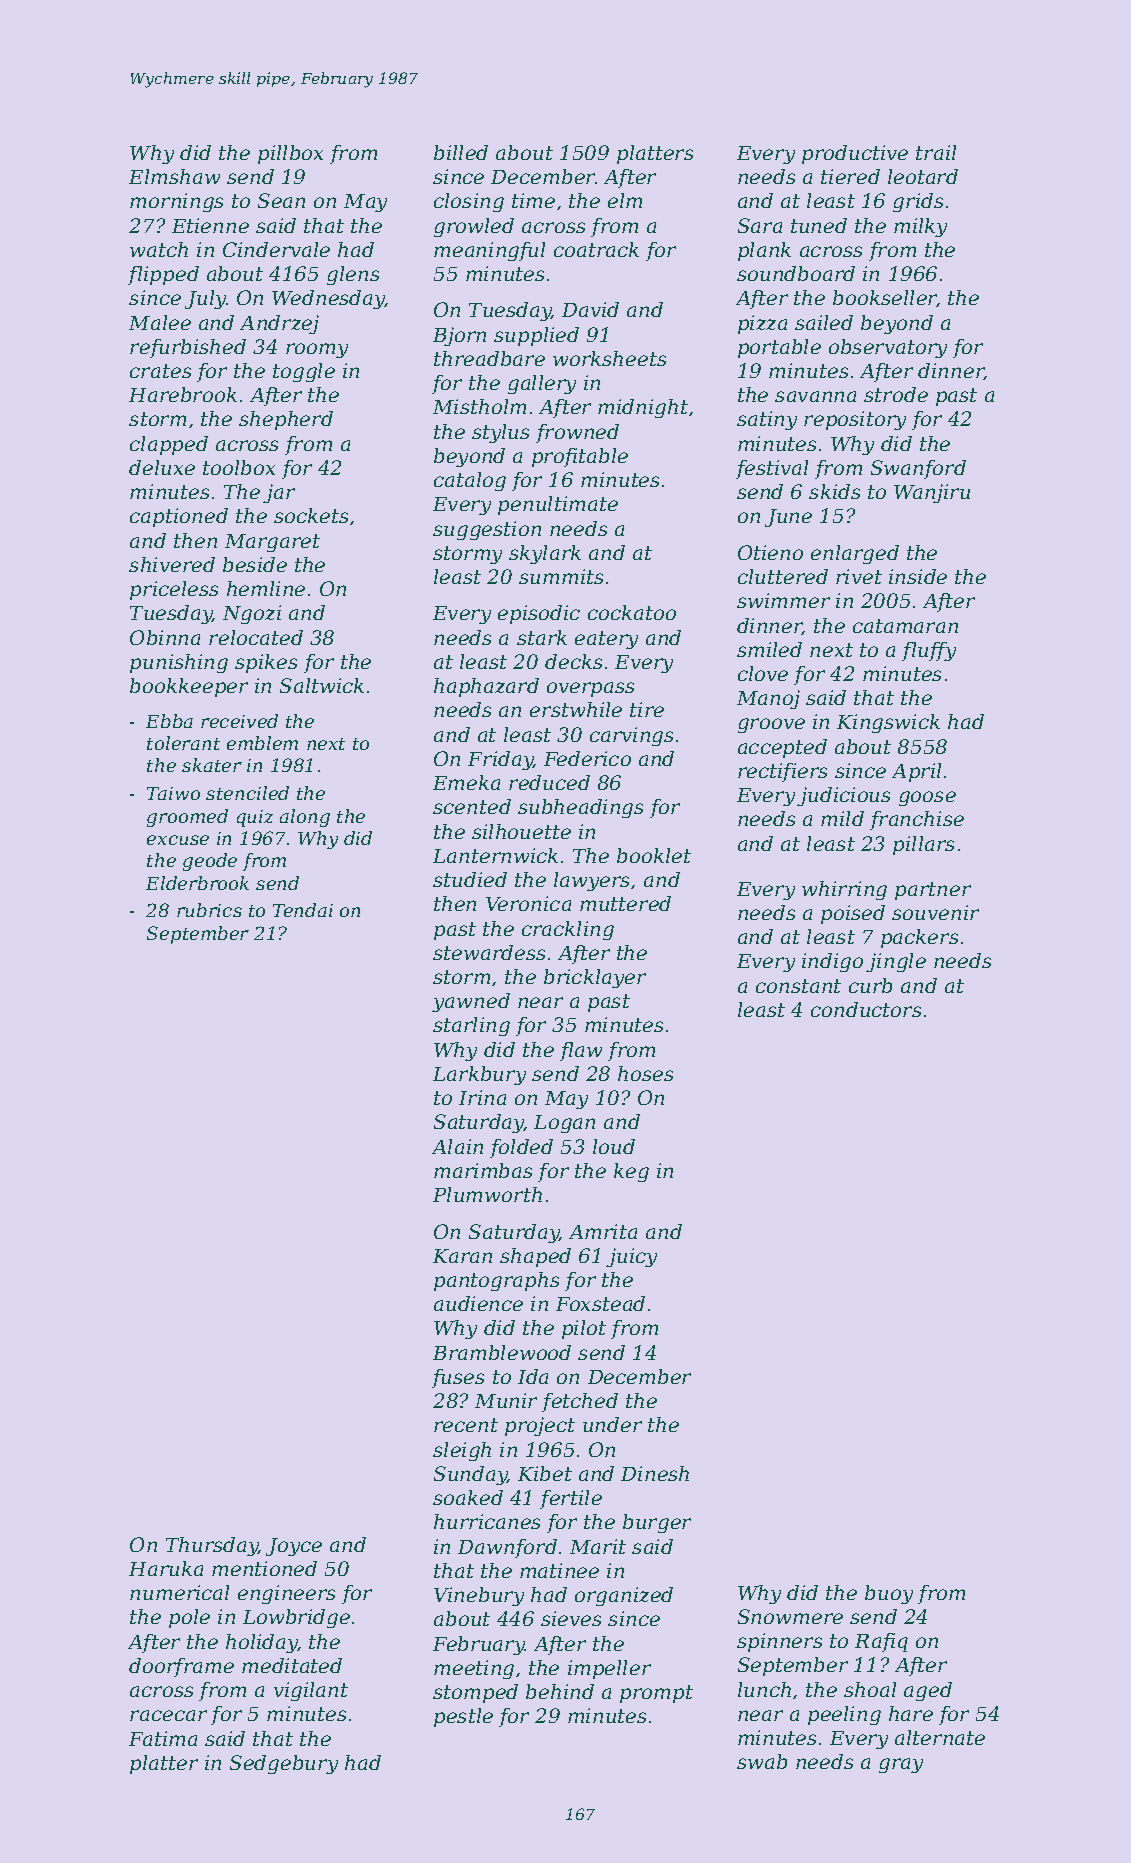  What do you see at coordinates (478, 1303) in the page?
I see `audience` at bounding box center [478, 1303].
